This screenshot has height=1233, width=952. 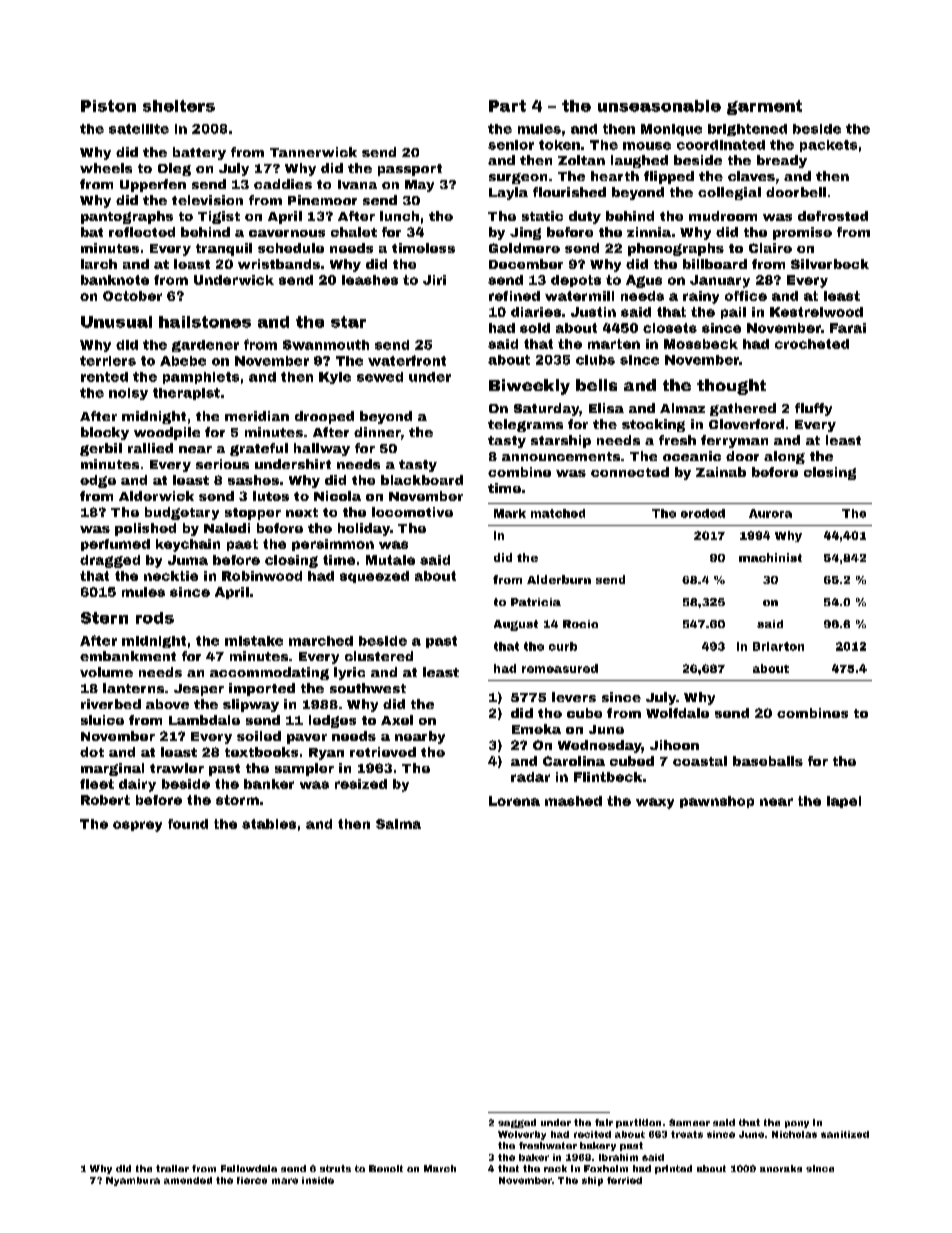 I want to click on senior, so click(x=511, y=145).
